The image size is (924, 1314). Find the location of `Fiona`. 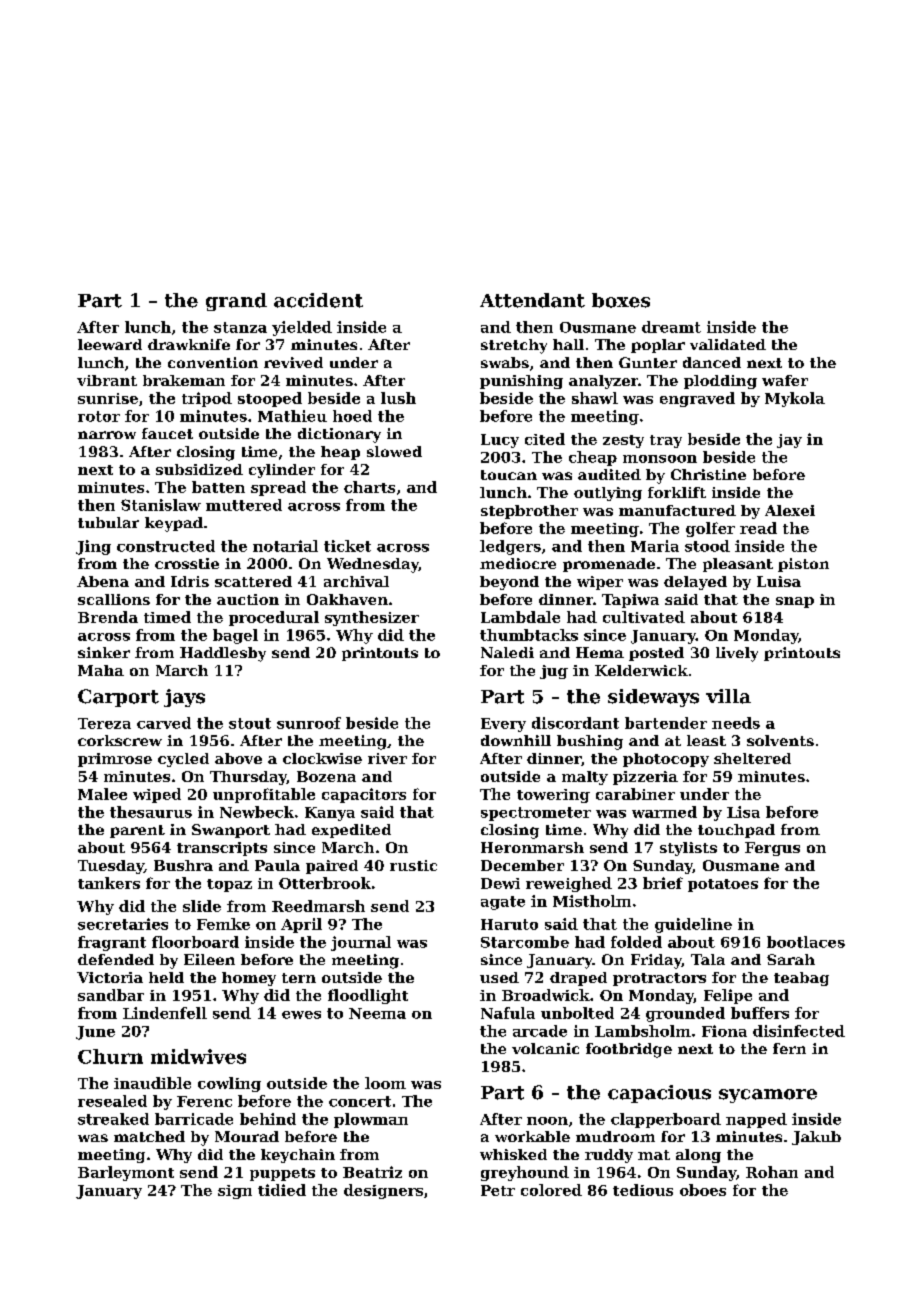

Fiona is located at coordinates (724, 1031).
